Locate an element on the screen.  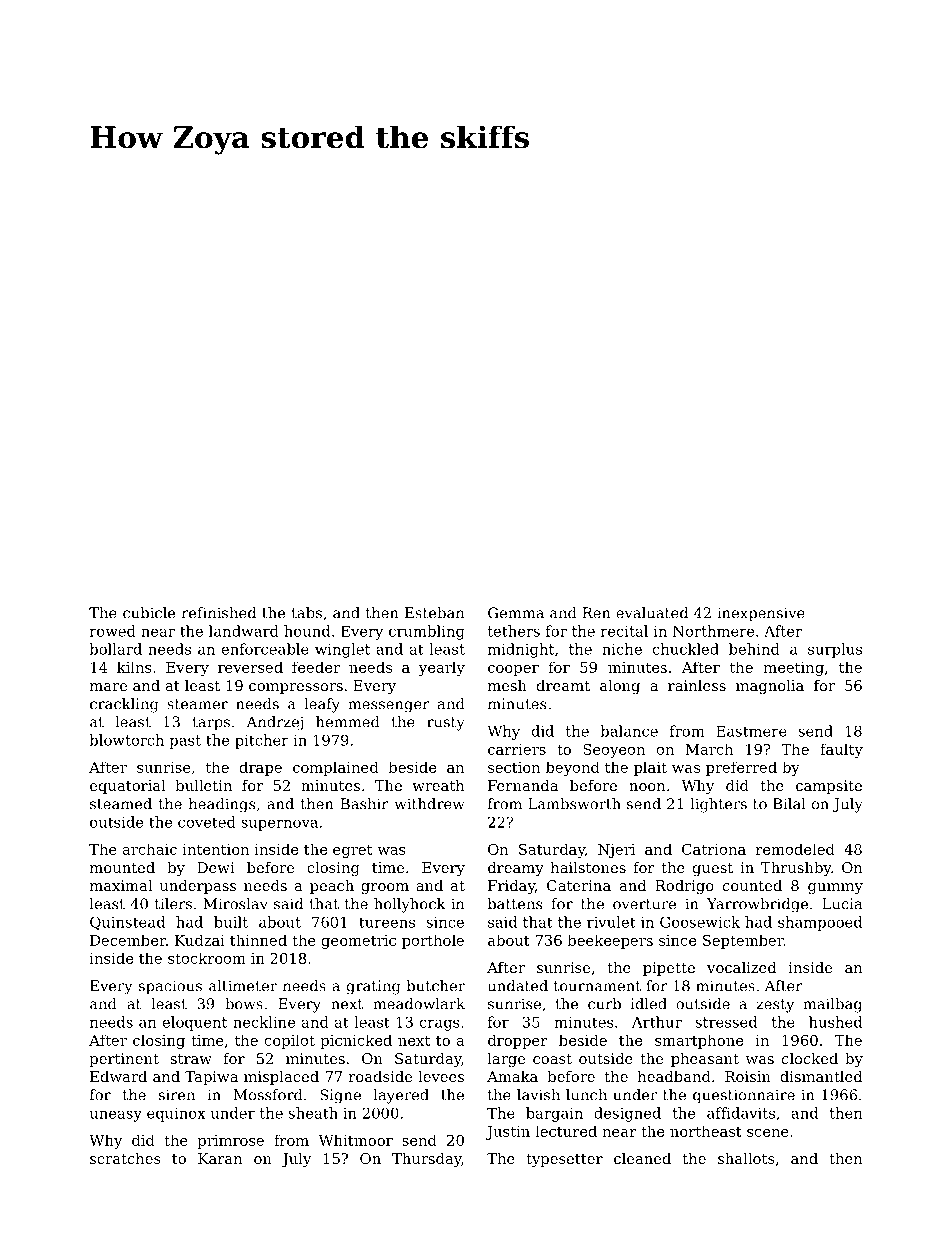
uneasy is located at coordinates (116, 1116).
